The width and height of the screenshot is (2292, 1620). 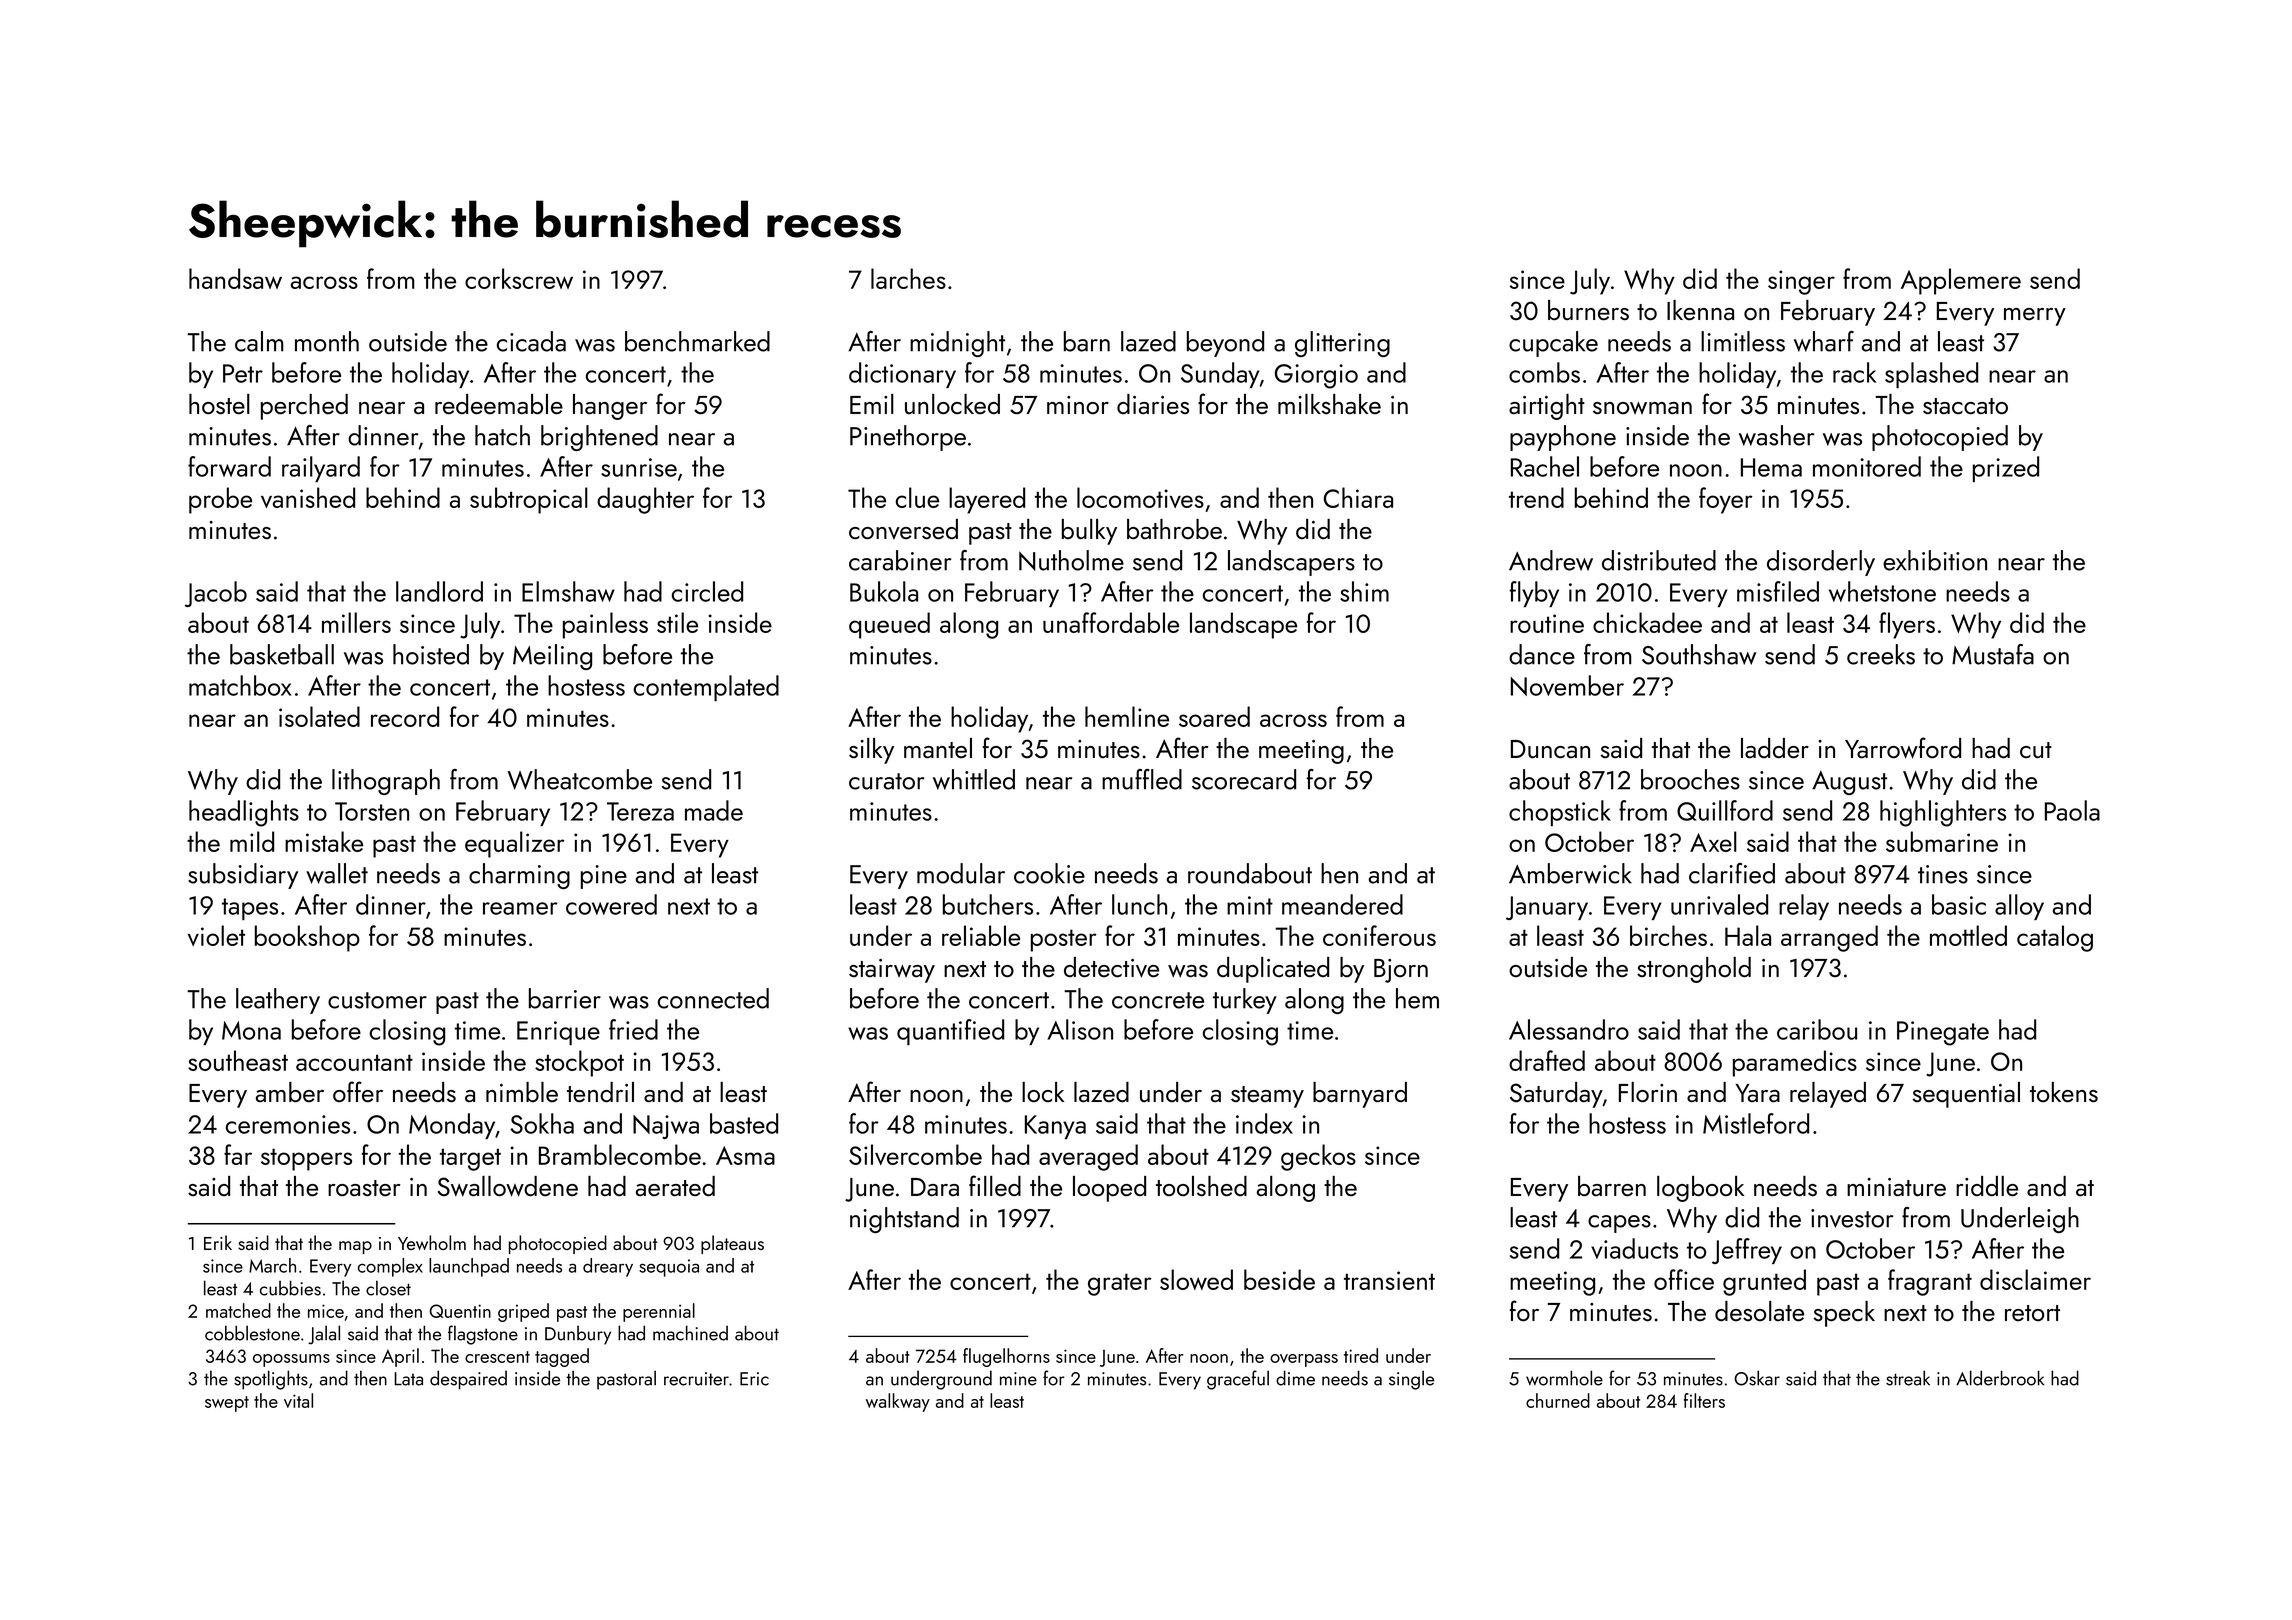 What do you see at coordinates (377, 1000) in the screenshot?
I see `customer` at bounding box center [377, 1000].
